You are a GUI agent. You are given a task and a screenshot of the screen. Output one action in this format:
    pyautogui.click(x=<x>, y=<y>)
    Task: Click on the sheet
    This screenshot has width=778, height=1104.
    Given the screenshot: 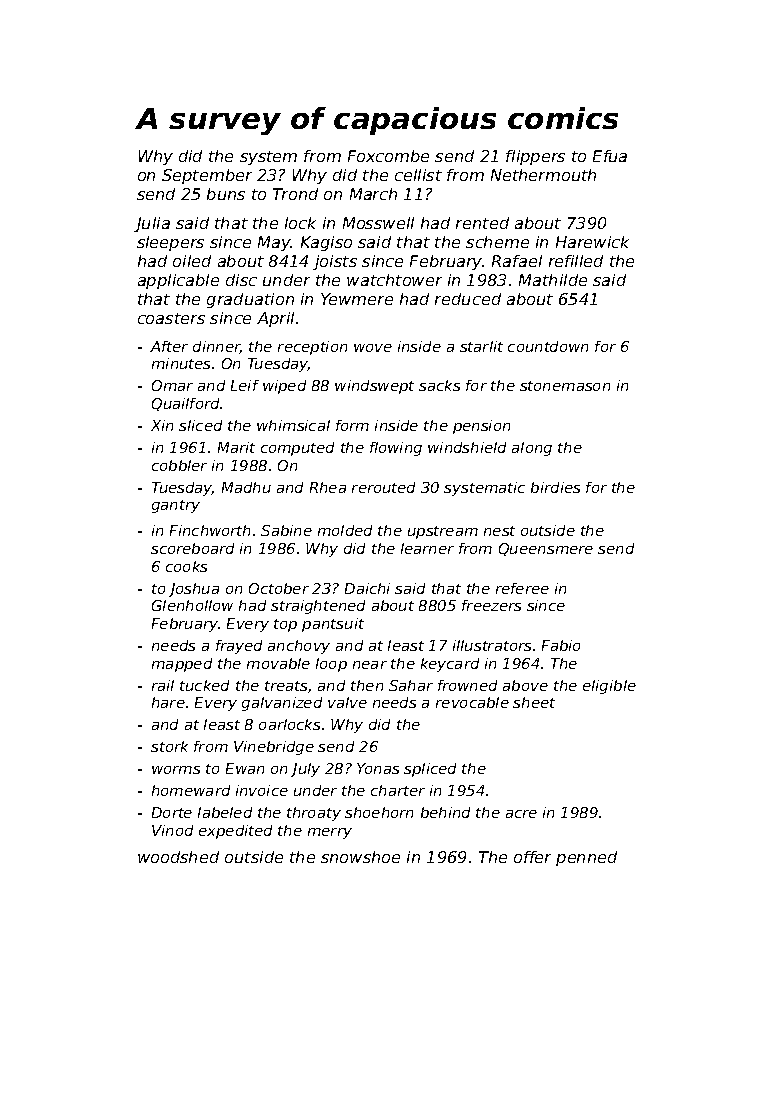 What is the action you would take?
    pyautogui.click(x=534, y=702)
